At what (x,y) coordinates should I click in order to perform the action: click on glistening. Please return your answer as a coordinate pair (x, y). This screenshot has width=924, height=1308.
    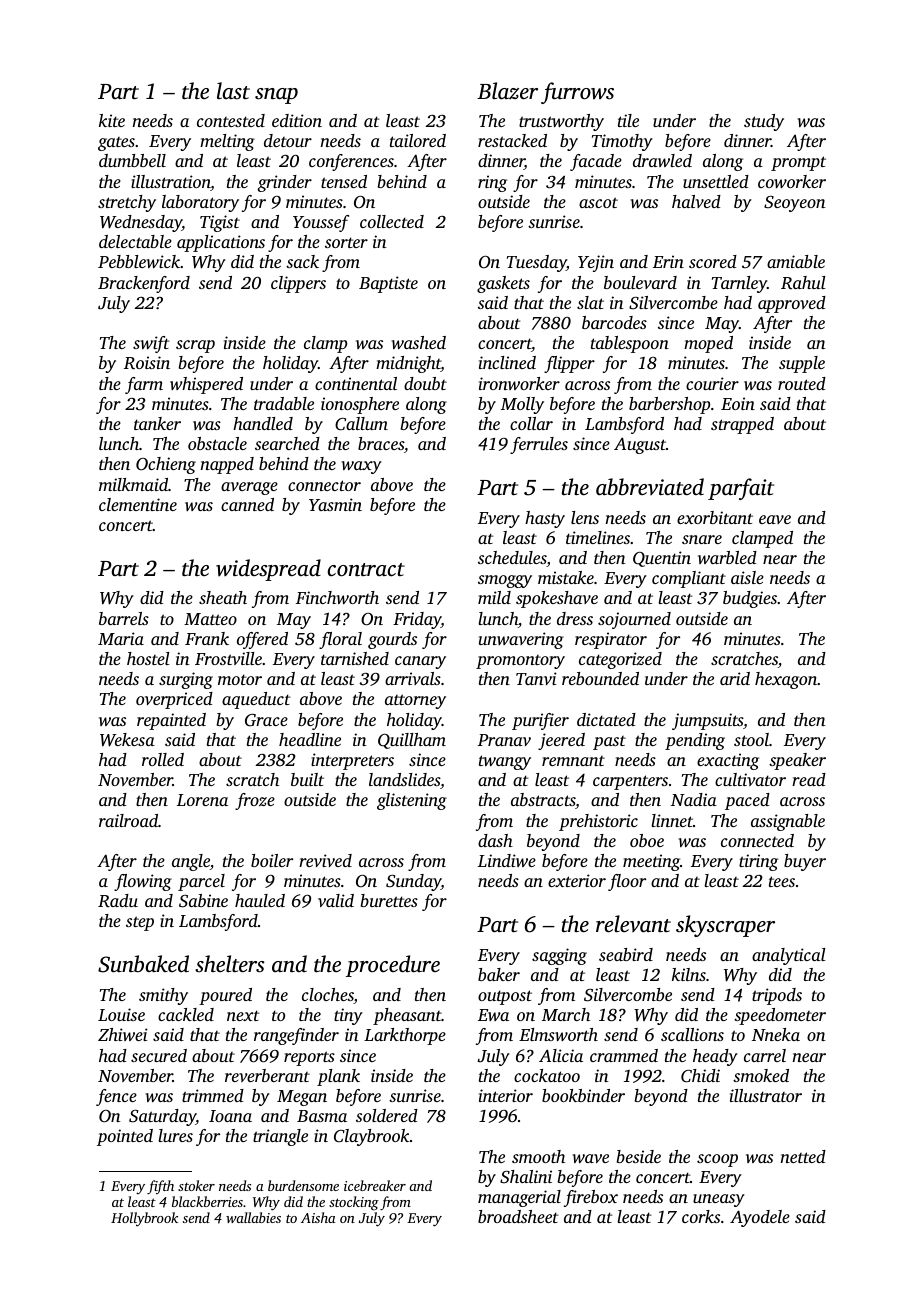
    Looking at the image, I should click on (412, 801).
